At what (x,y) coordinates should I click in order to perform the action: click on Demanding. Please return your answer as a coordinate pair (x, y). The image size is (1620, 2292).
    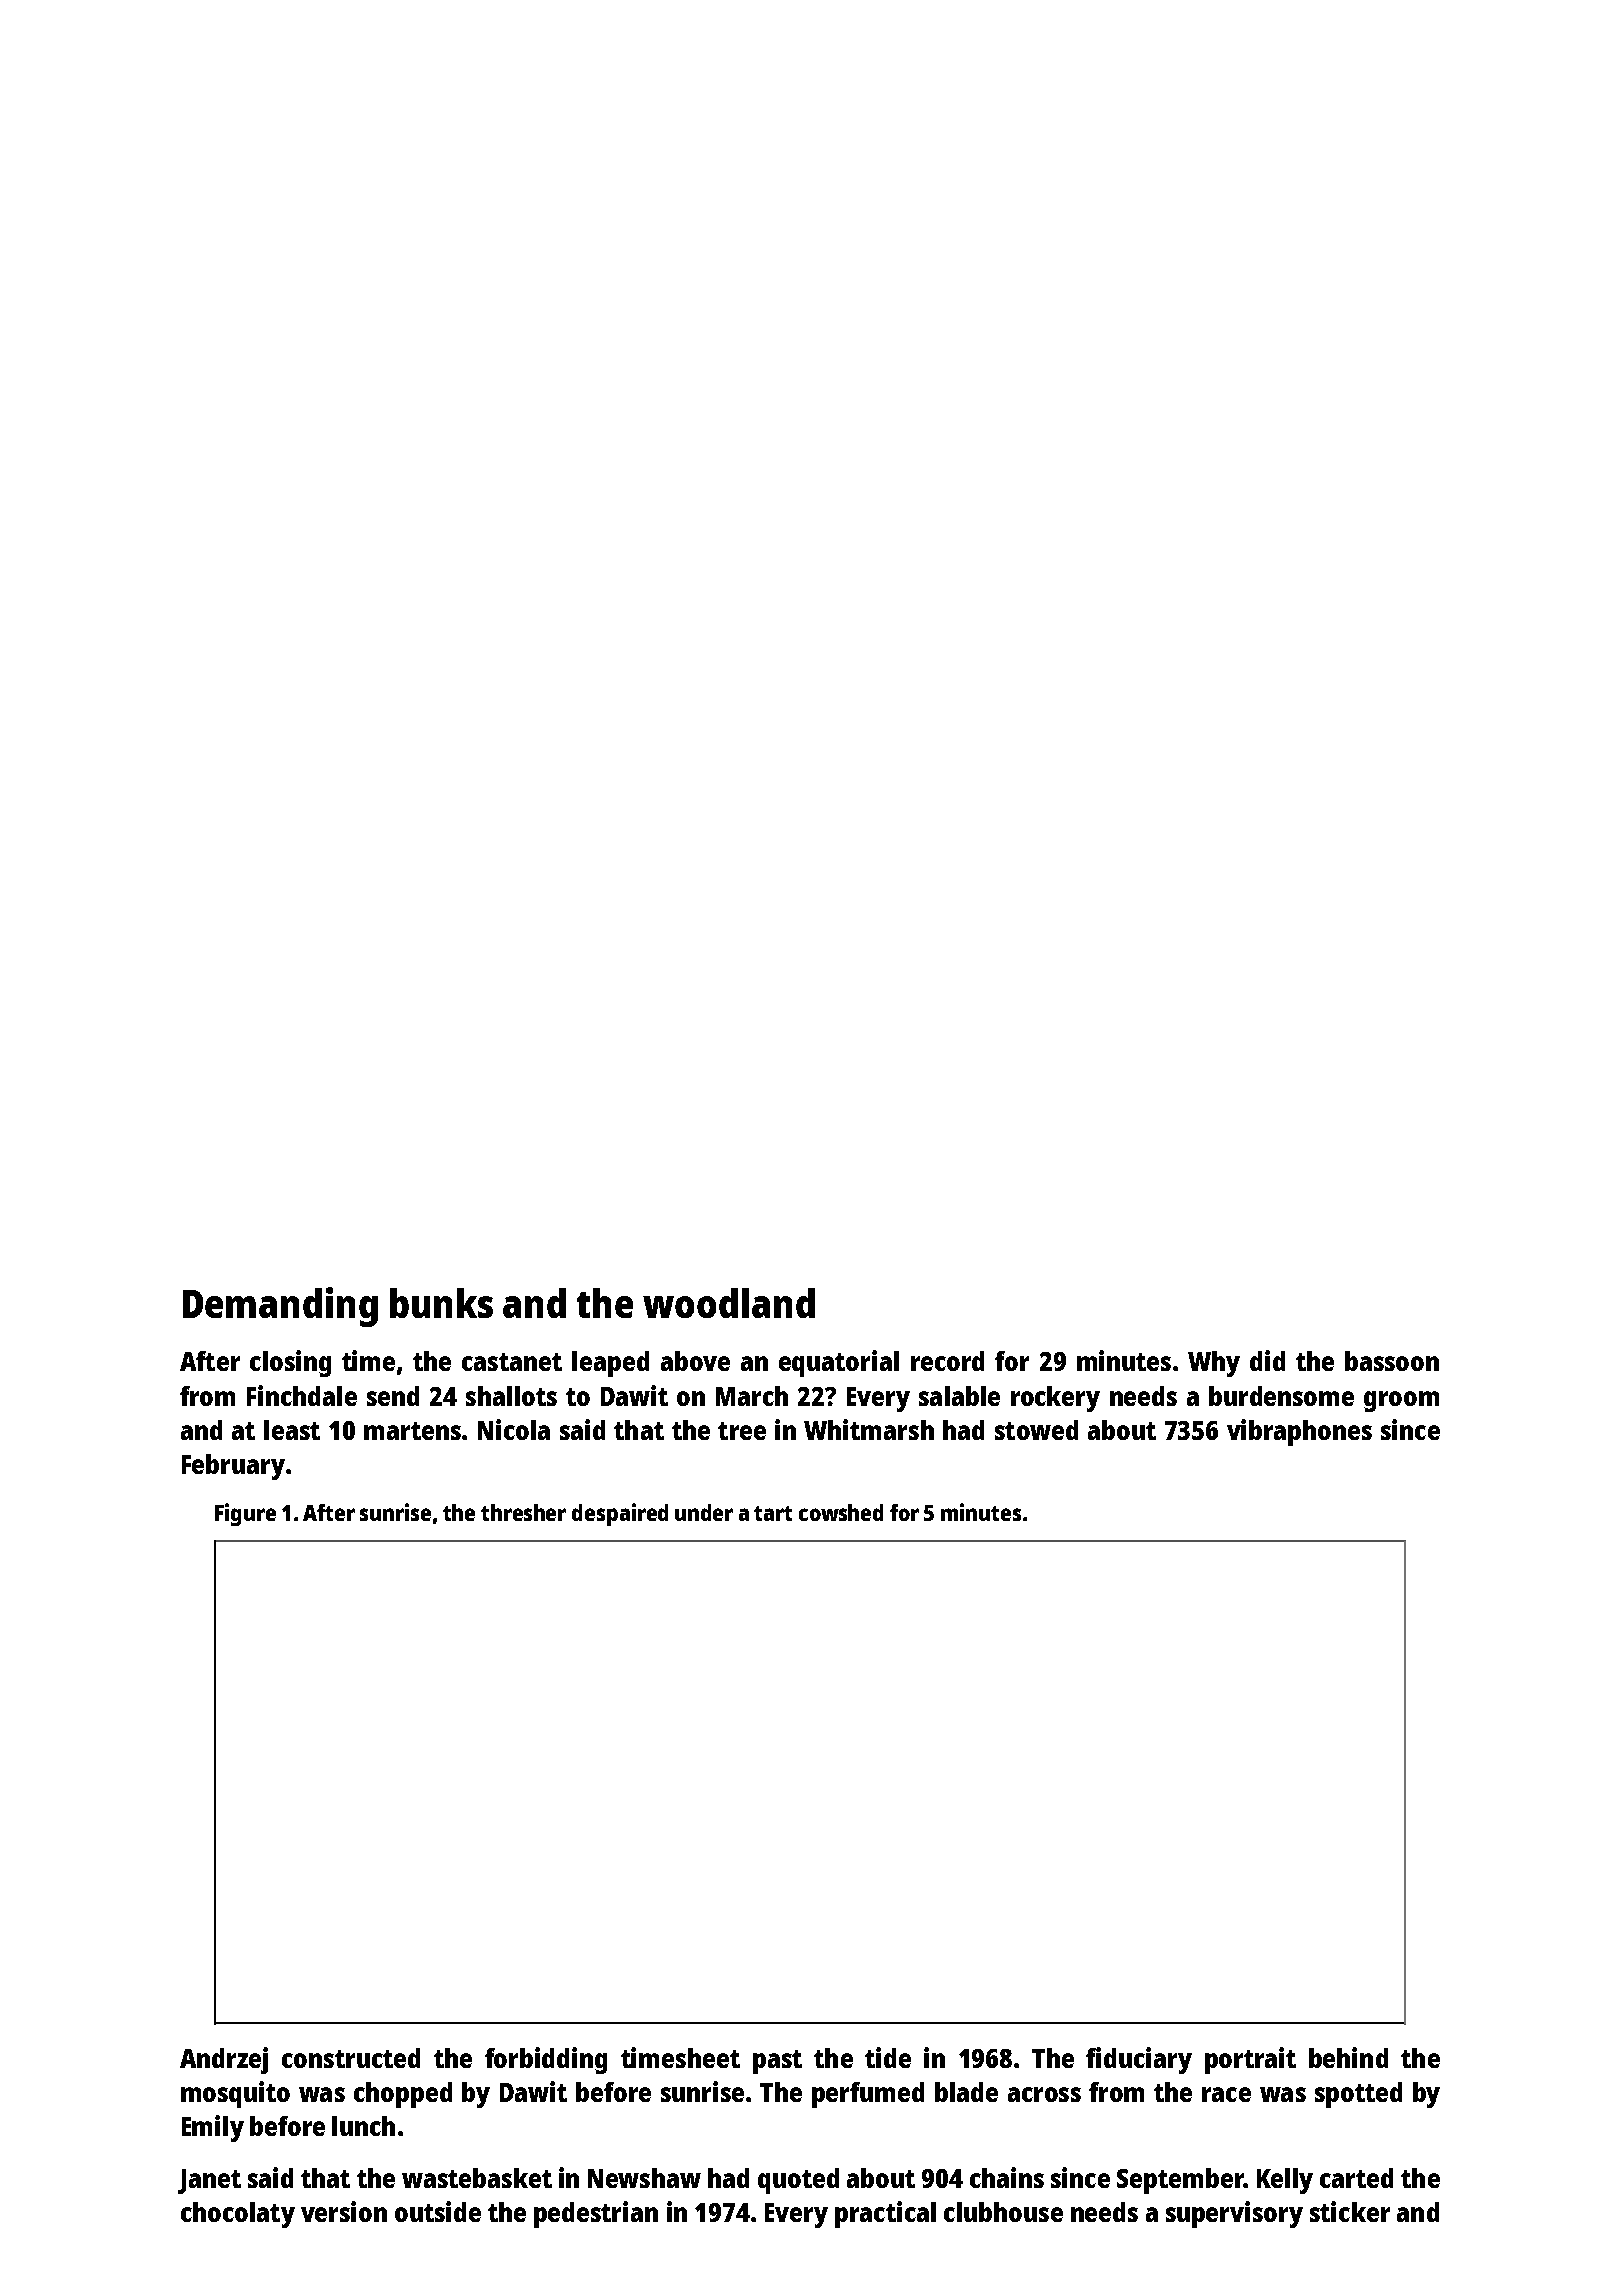
    Looking at the image, I should click on (280, 1307).
